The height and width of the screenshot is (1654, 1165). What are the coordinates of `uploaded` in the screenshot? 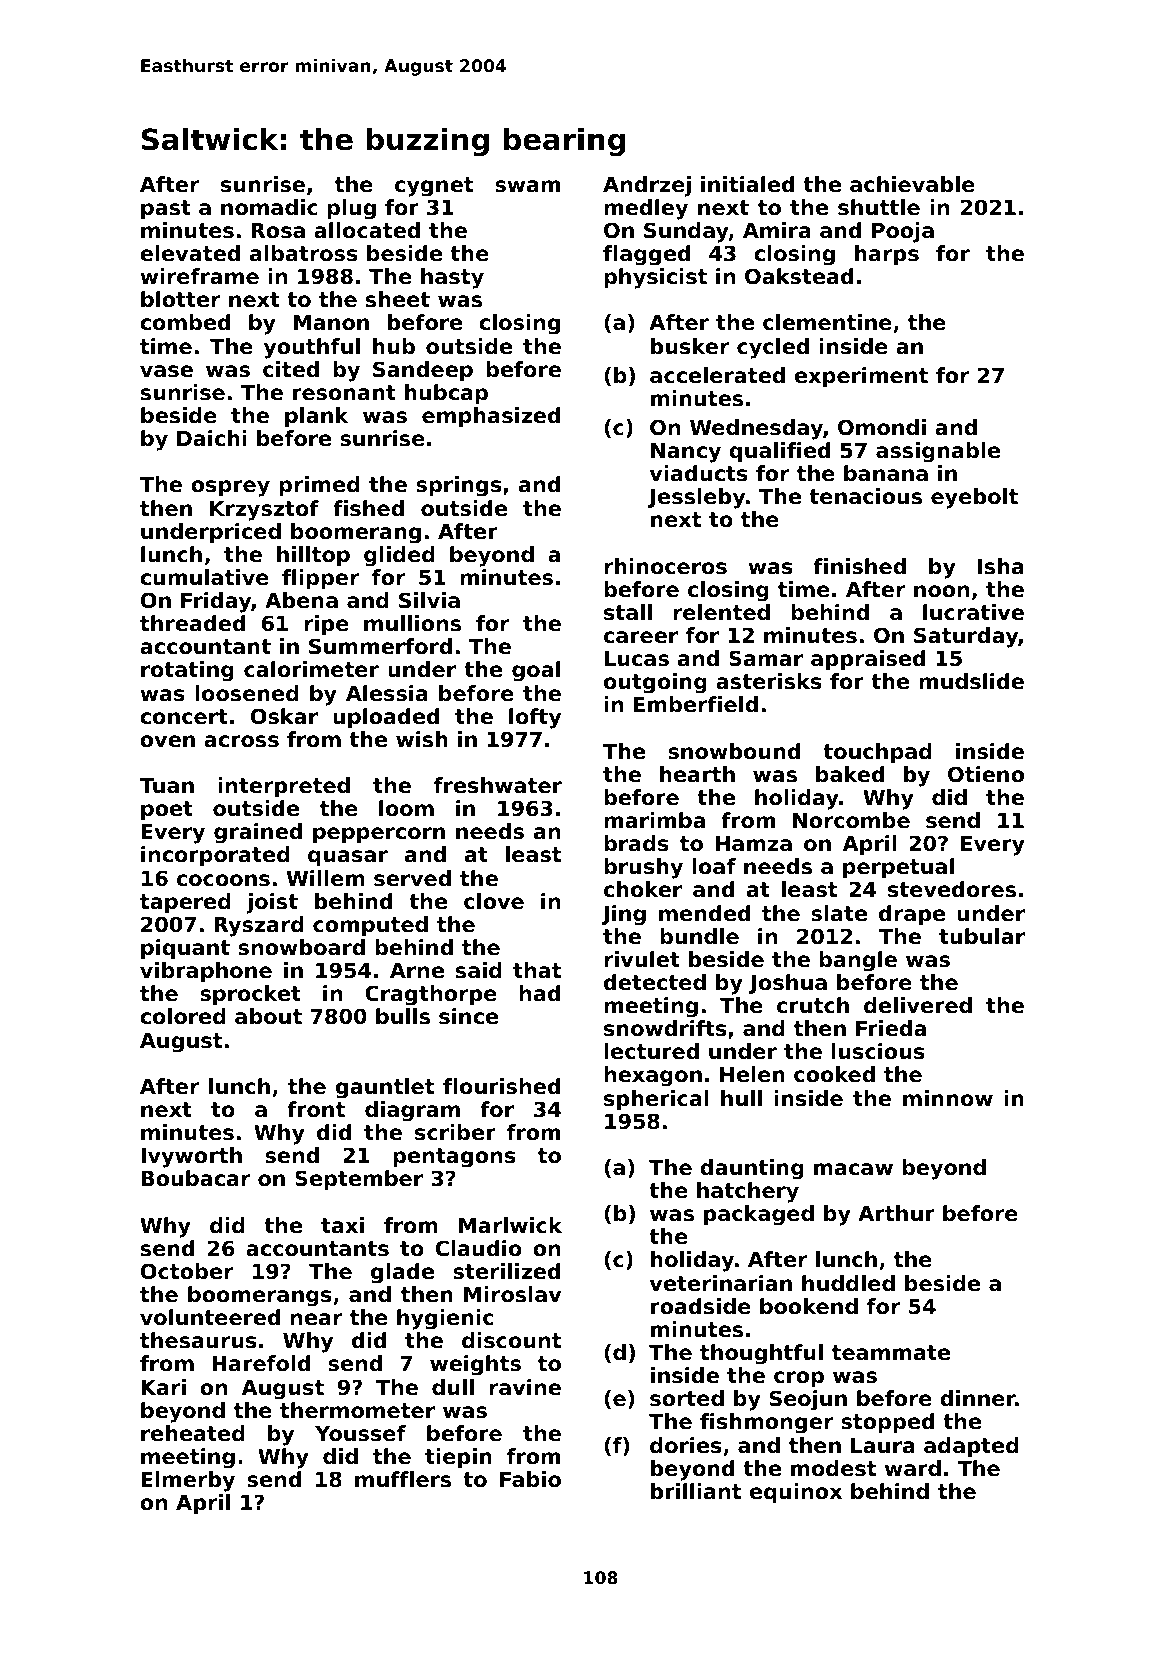 It's located at (386, 718).
